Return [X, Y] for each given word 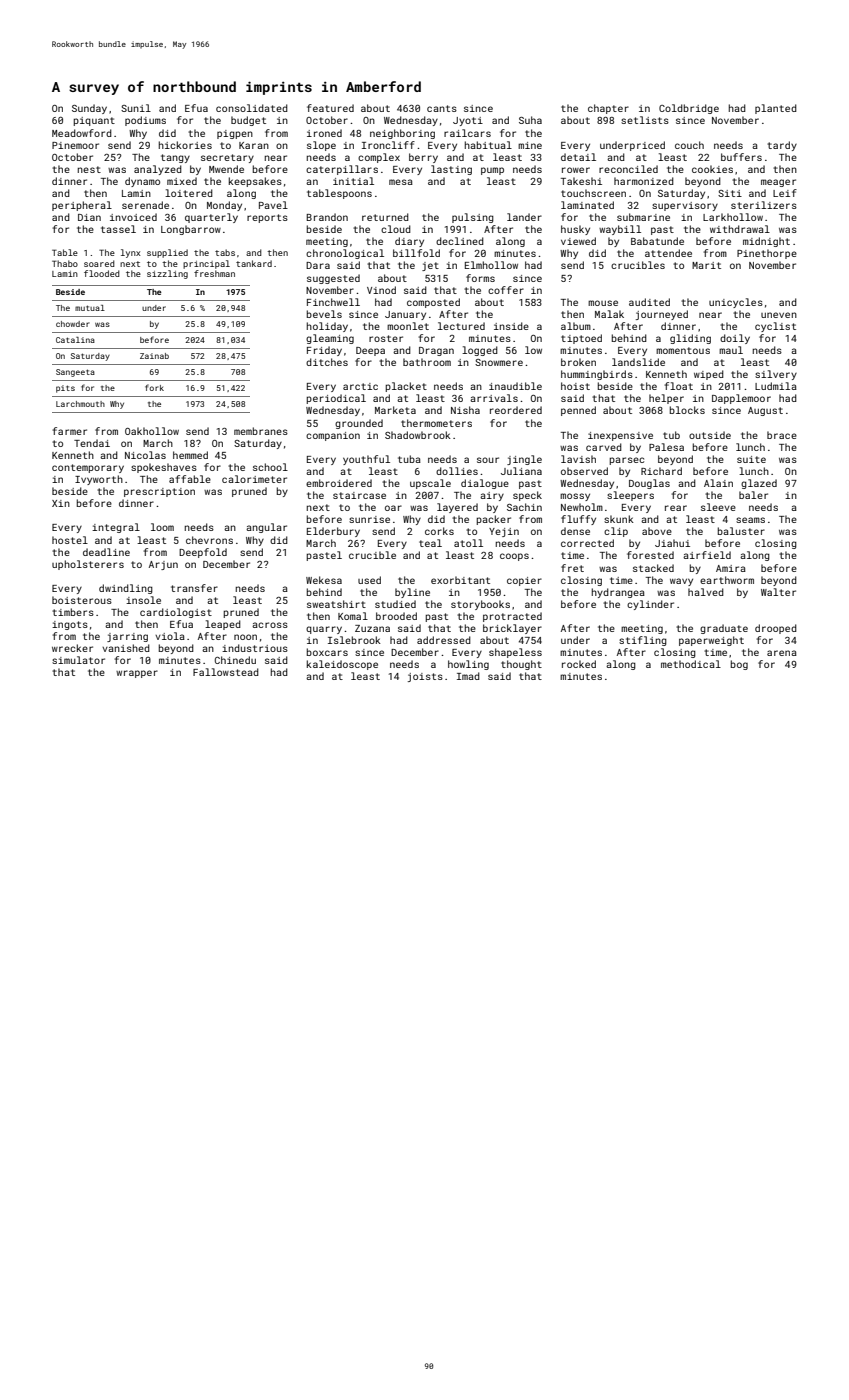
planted [776, 109]
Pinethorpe [767, 254]
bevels [324, 314]
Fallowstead [226, 672]
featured [330, 108]
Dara [318, 265]
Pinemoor [75, 145]
